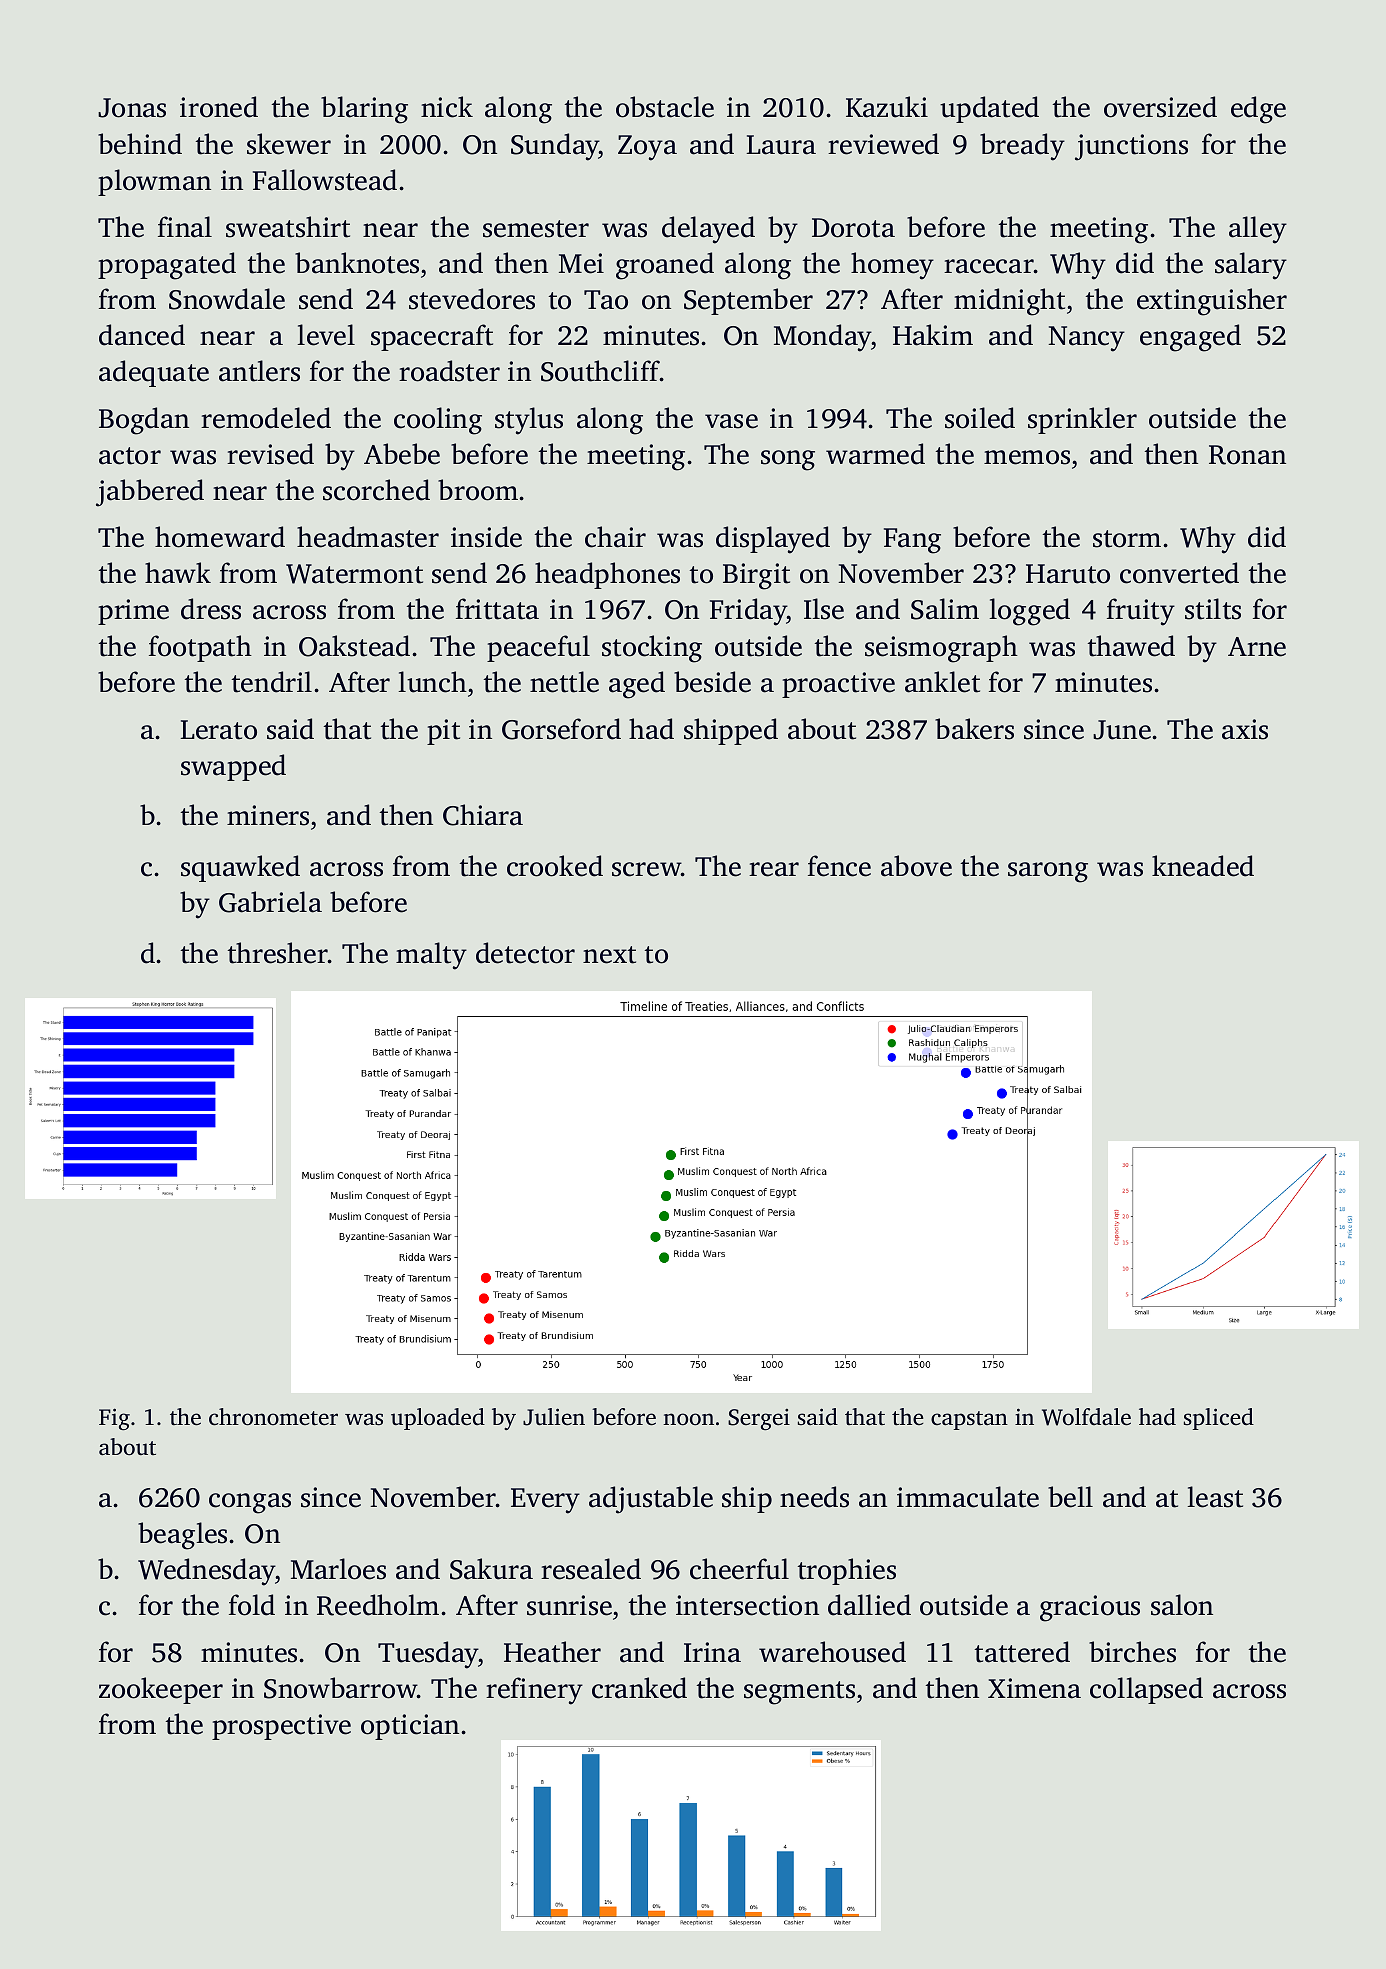  Describe the element at coordinates (150, 493) in the page. I see `jabbered` at that location.
